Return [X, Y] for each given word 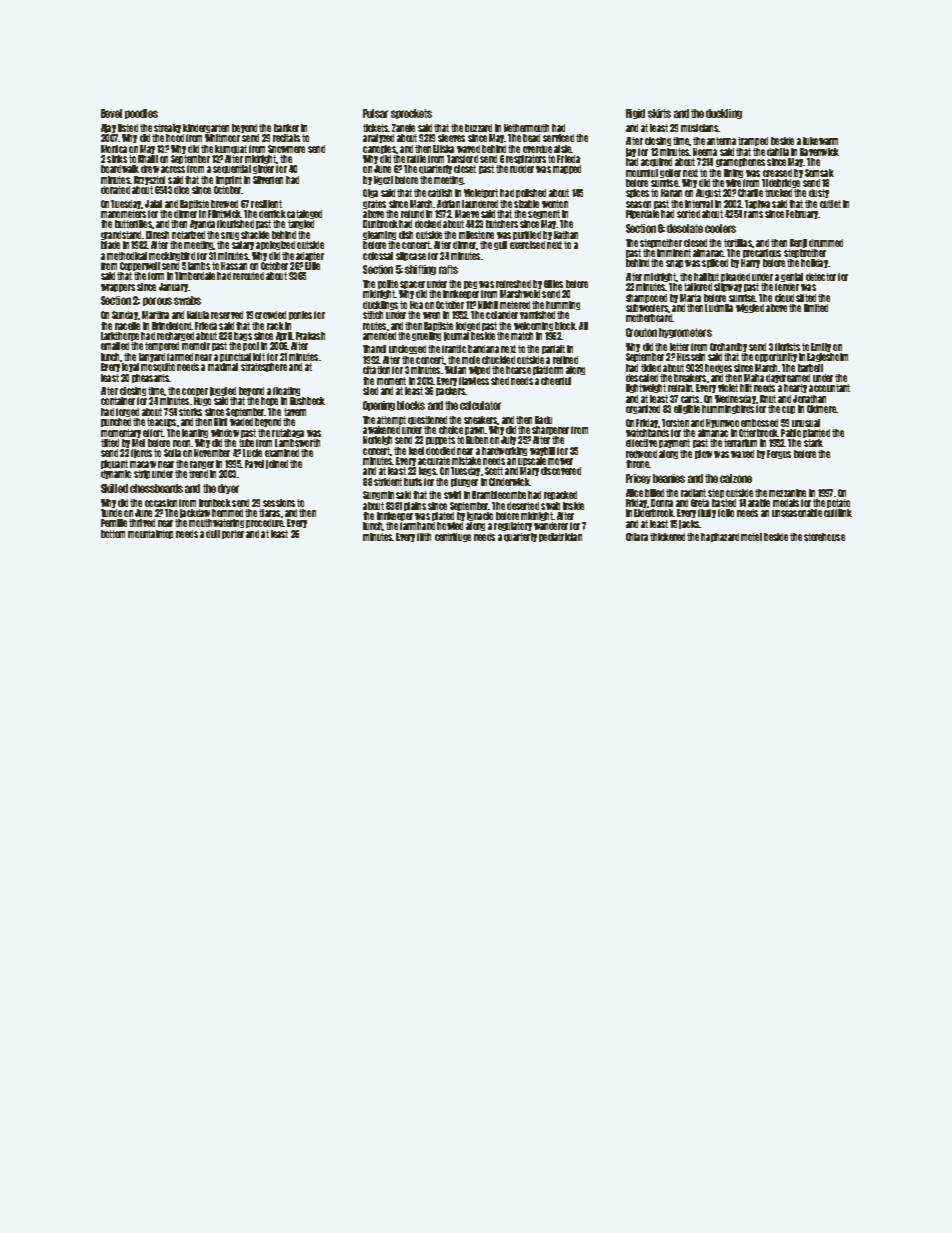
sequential [232, 169]
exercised [527, 245]
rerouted [248, 276]
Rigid [635, 114]
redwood [641, 454]
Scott [494, 471]
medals [786, 503]
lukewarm [820, 141]
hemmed [227, 513]
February [802, 214]
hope [269, 401]
